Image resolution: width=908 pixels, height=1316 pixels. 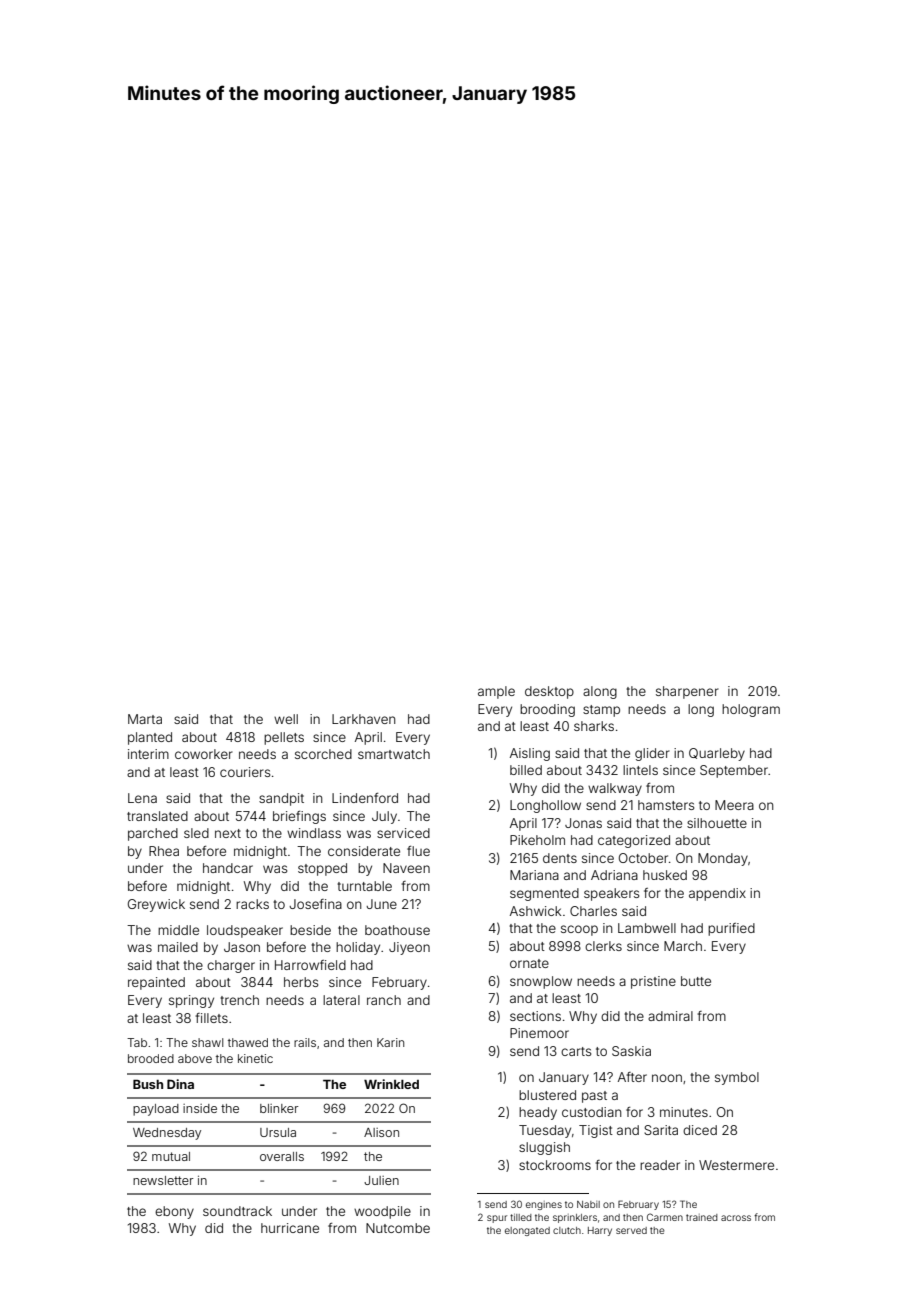 I want to click on considerate, so click(x=364, y=851).
